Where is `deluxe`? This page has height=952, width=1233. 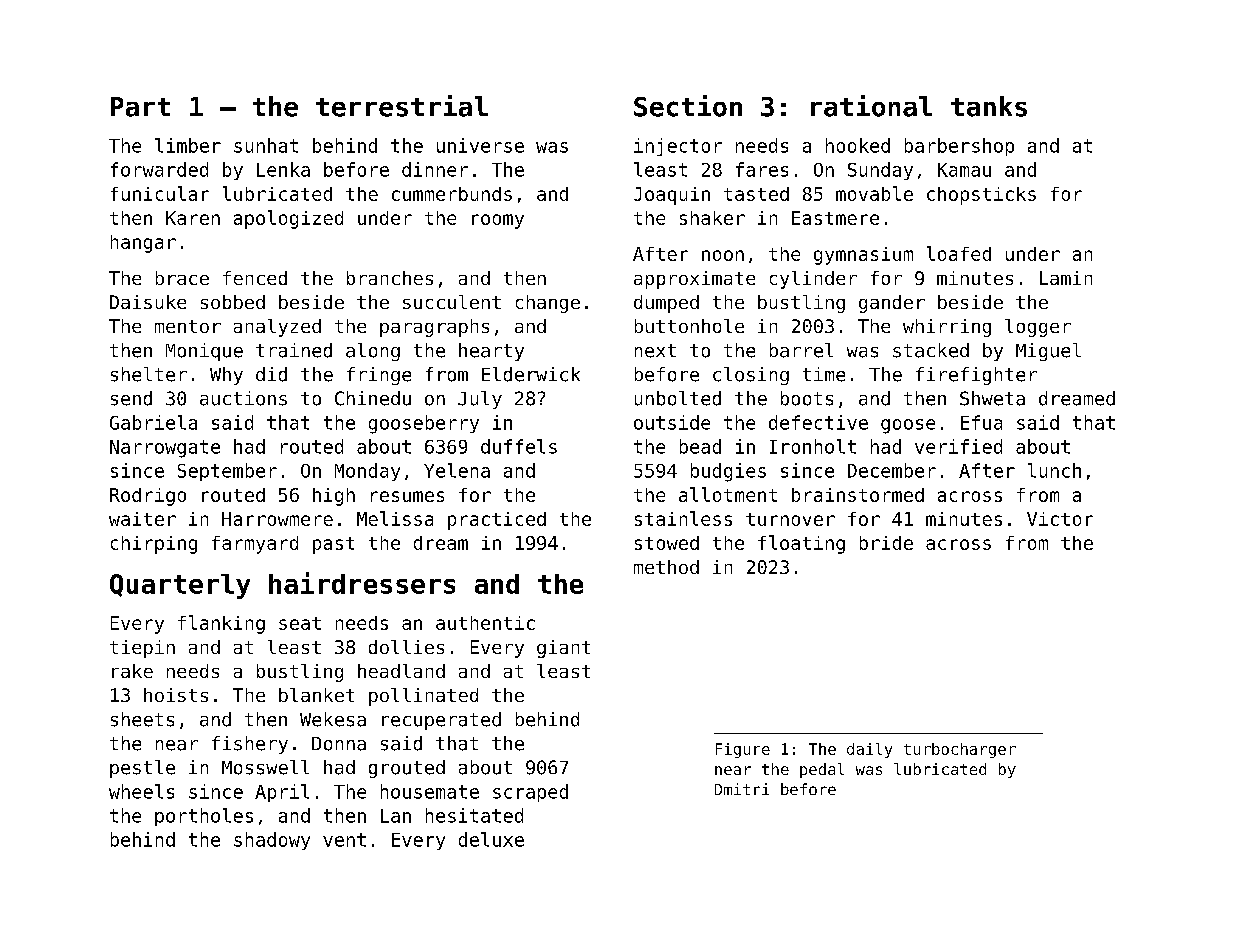 deluxe is located at coordinates (491, 839).
